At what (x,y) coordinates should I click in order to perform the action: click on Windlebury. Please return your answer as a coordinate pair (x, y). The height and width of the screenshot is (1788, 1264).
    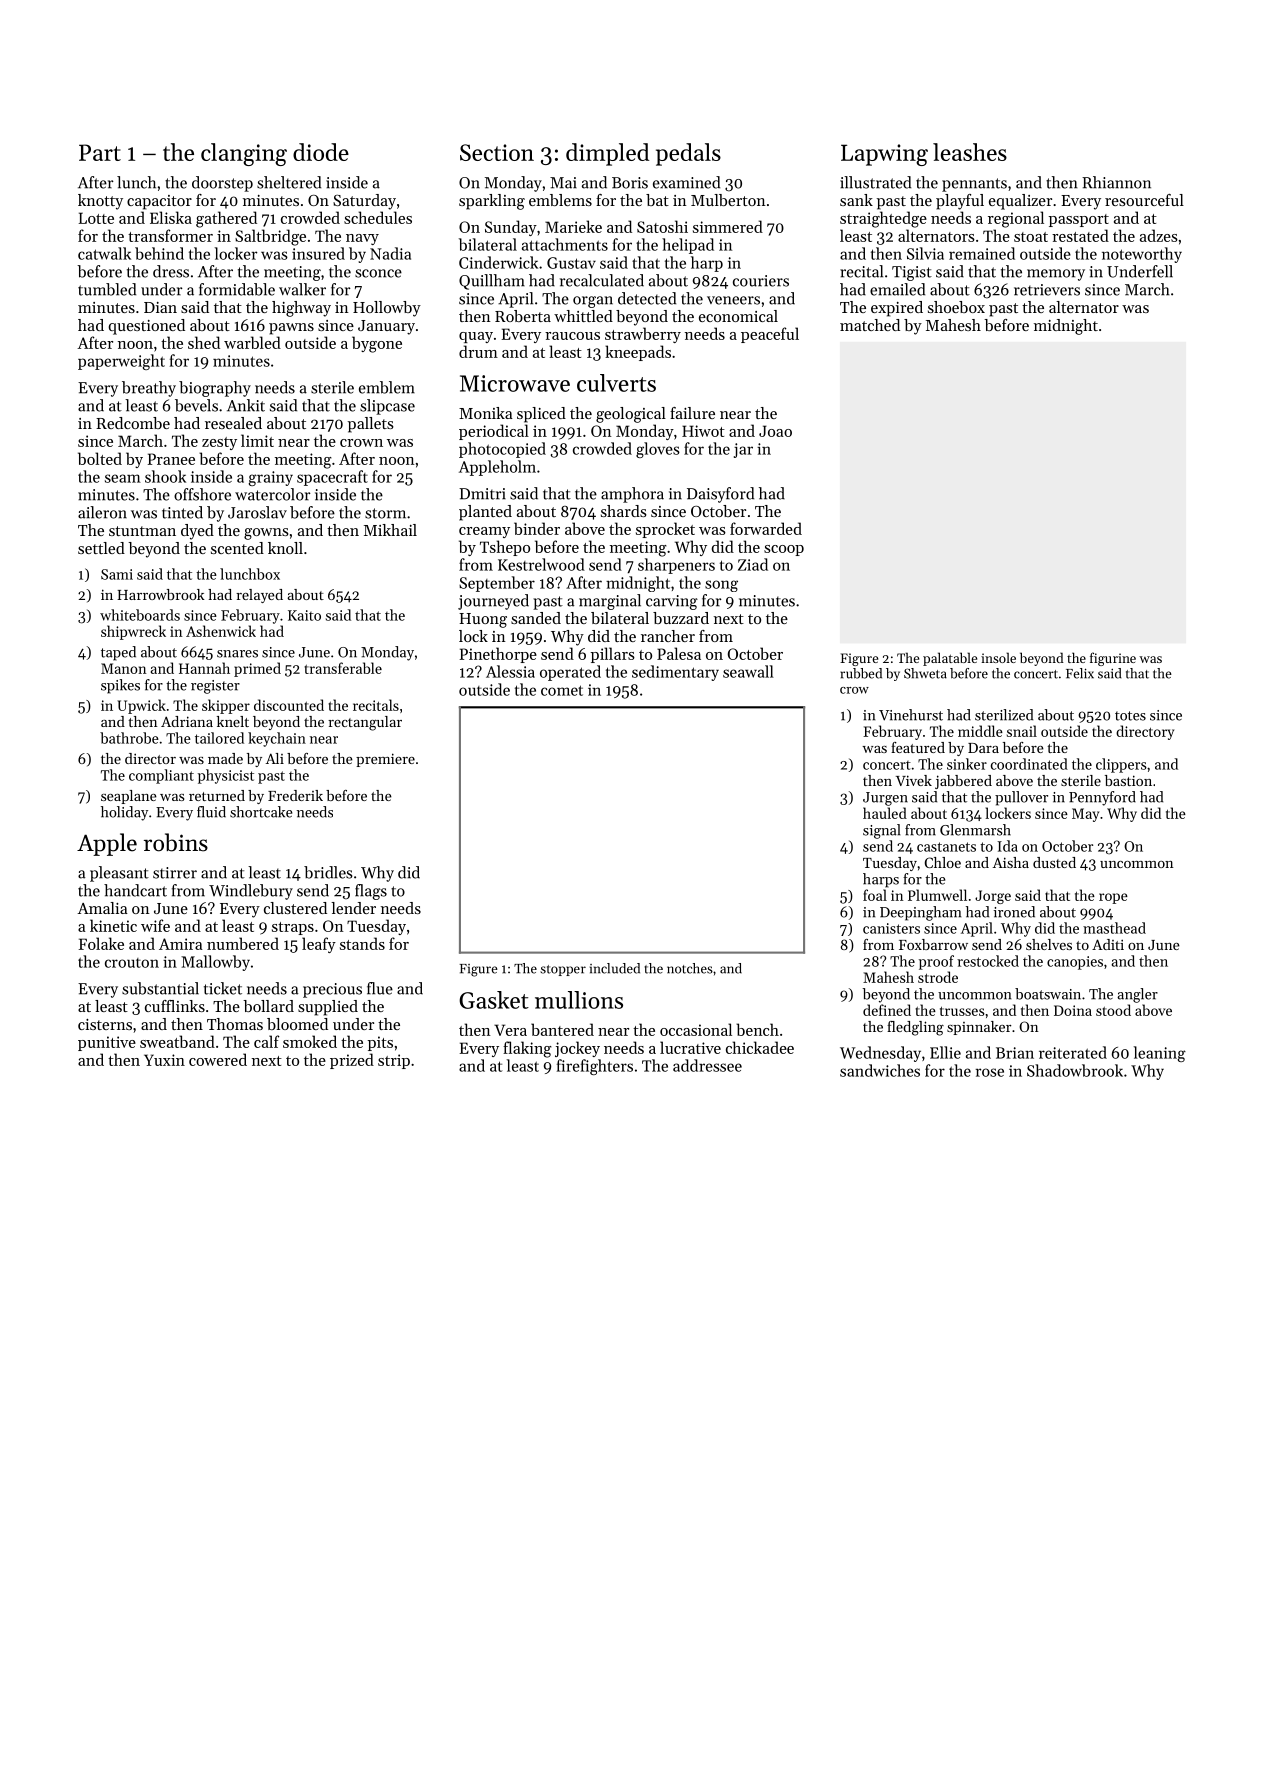
    Looking at the image, I should click on (251, 892).
